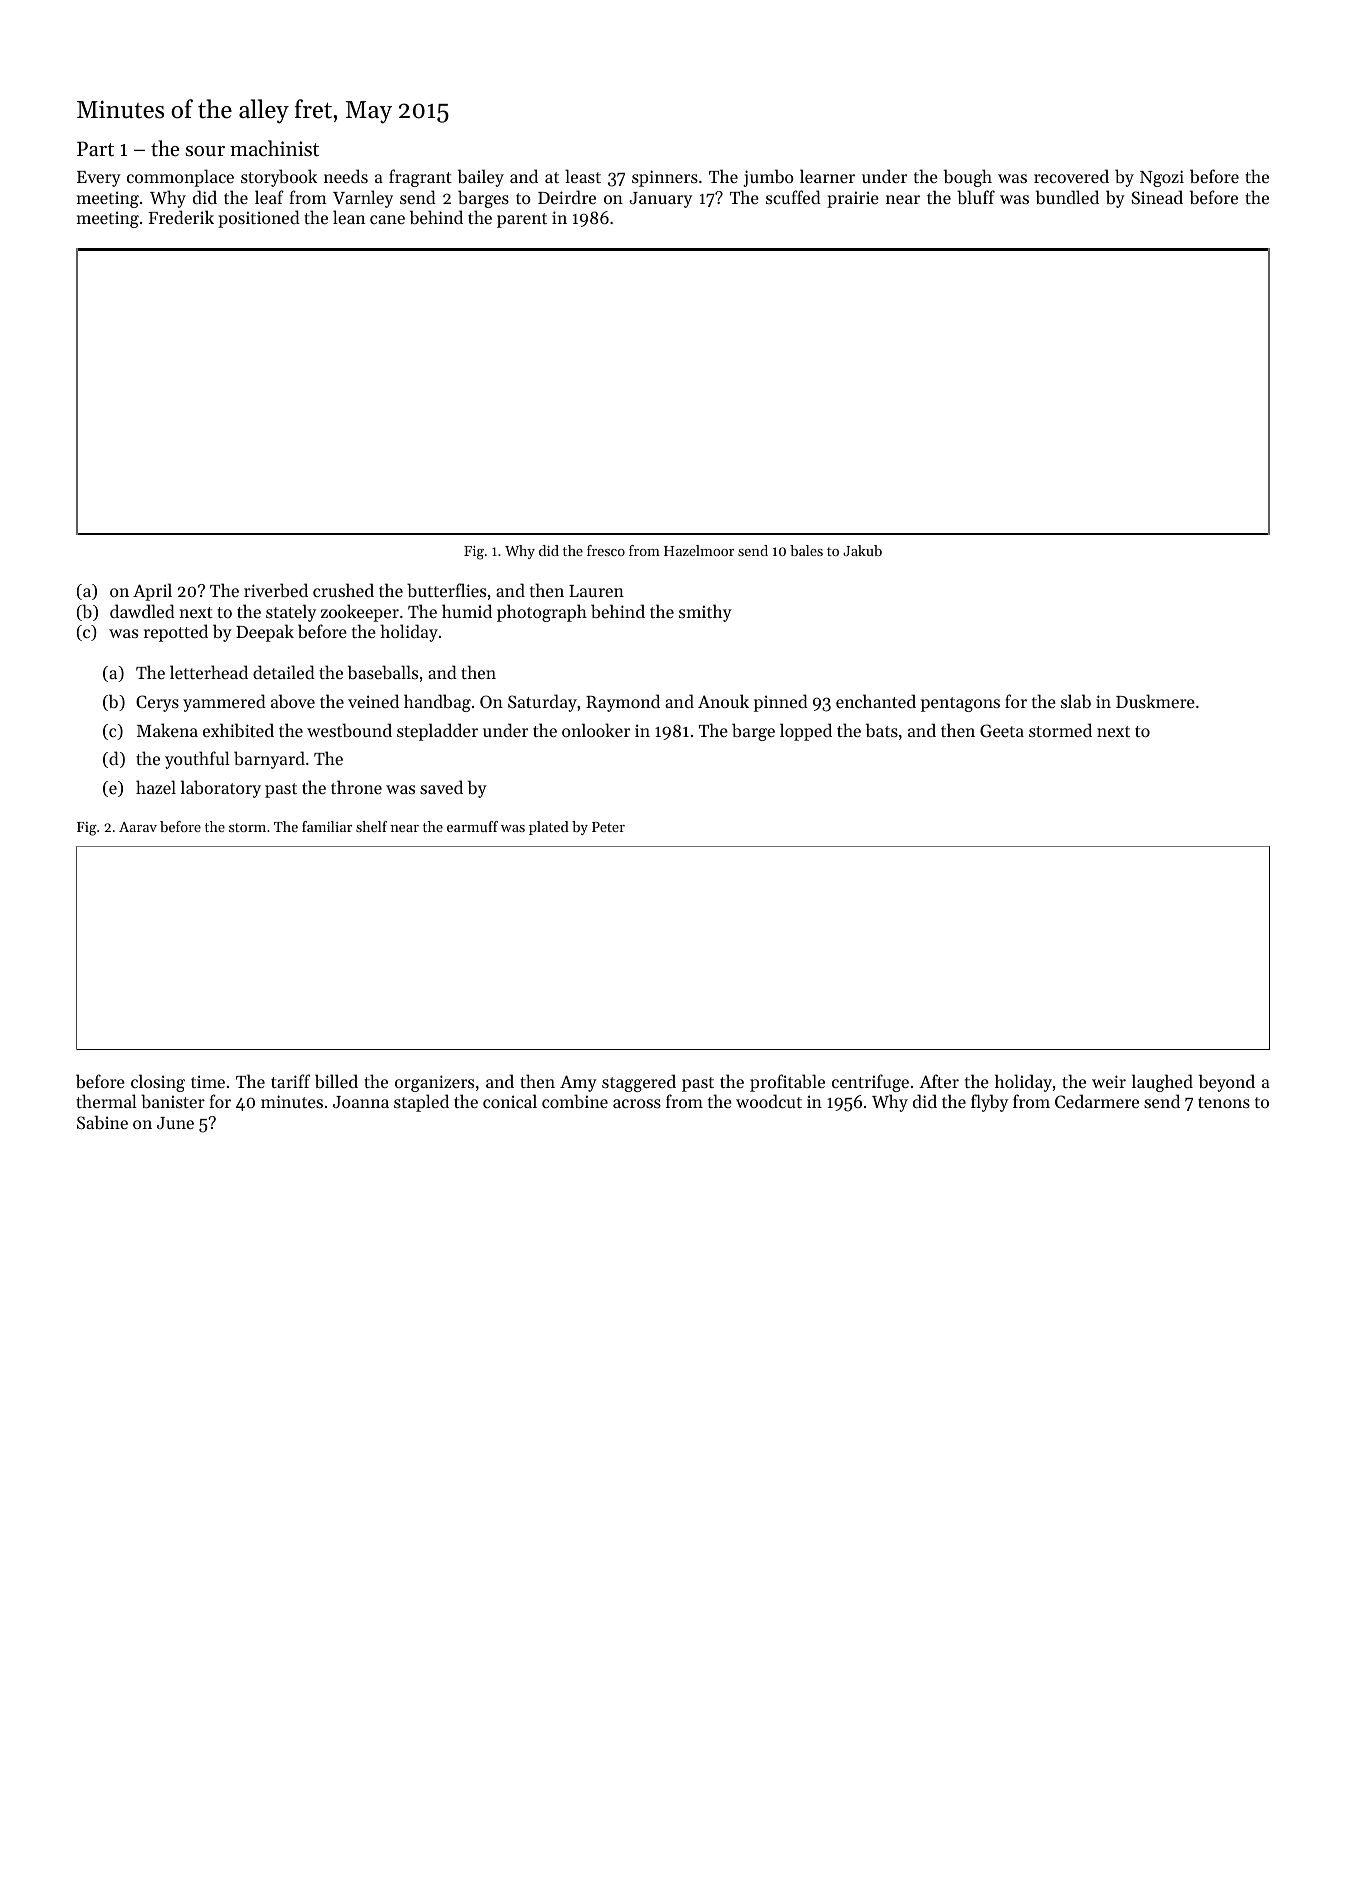 This screenshot has height=1904, width=1346. I want to click on spinners, so click(665, 178).
